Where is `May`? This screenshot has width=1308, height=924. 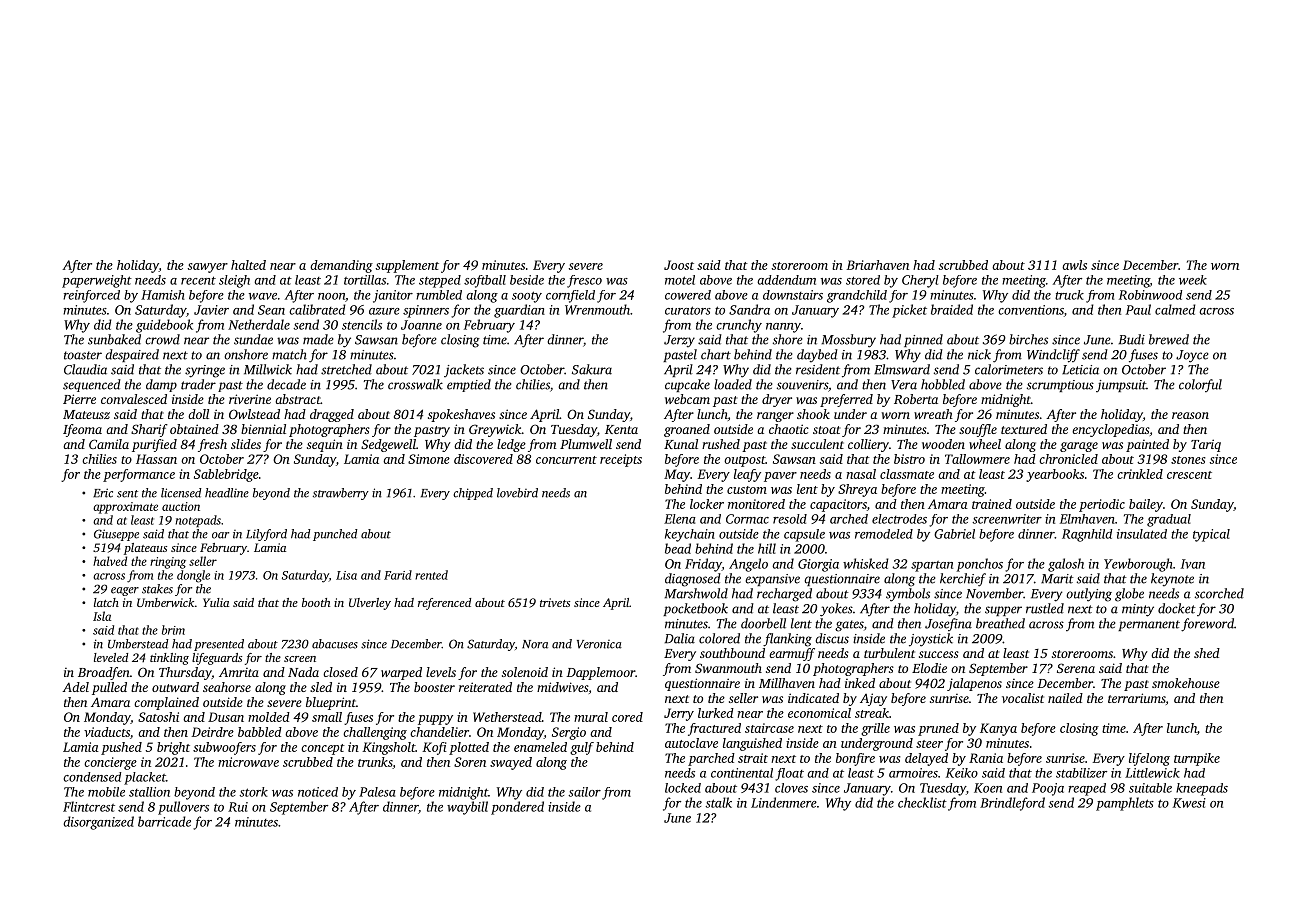 May is located at coordinates (677, 475).
